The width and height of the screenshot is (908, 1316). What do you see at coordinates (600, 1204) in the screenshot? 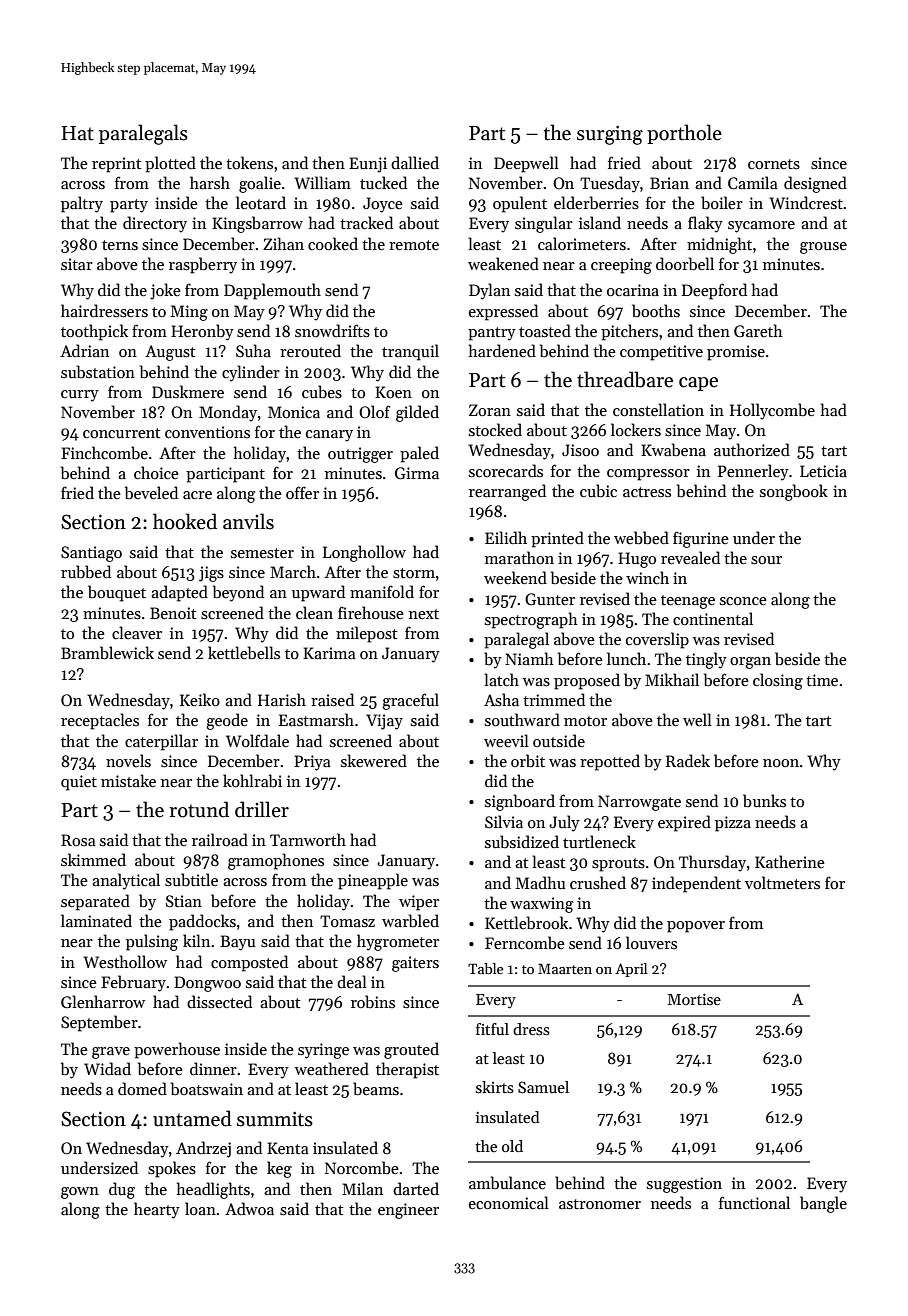
I see `astronomer` at bounding box center [600, 1204].
